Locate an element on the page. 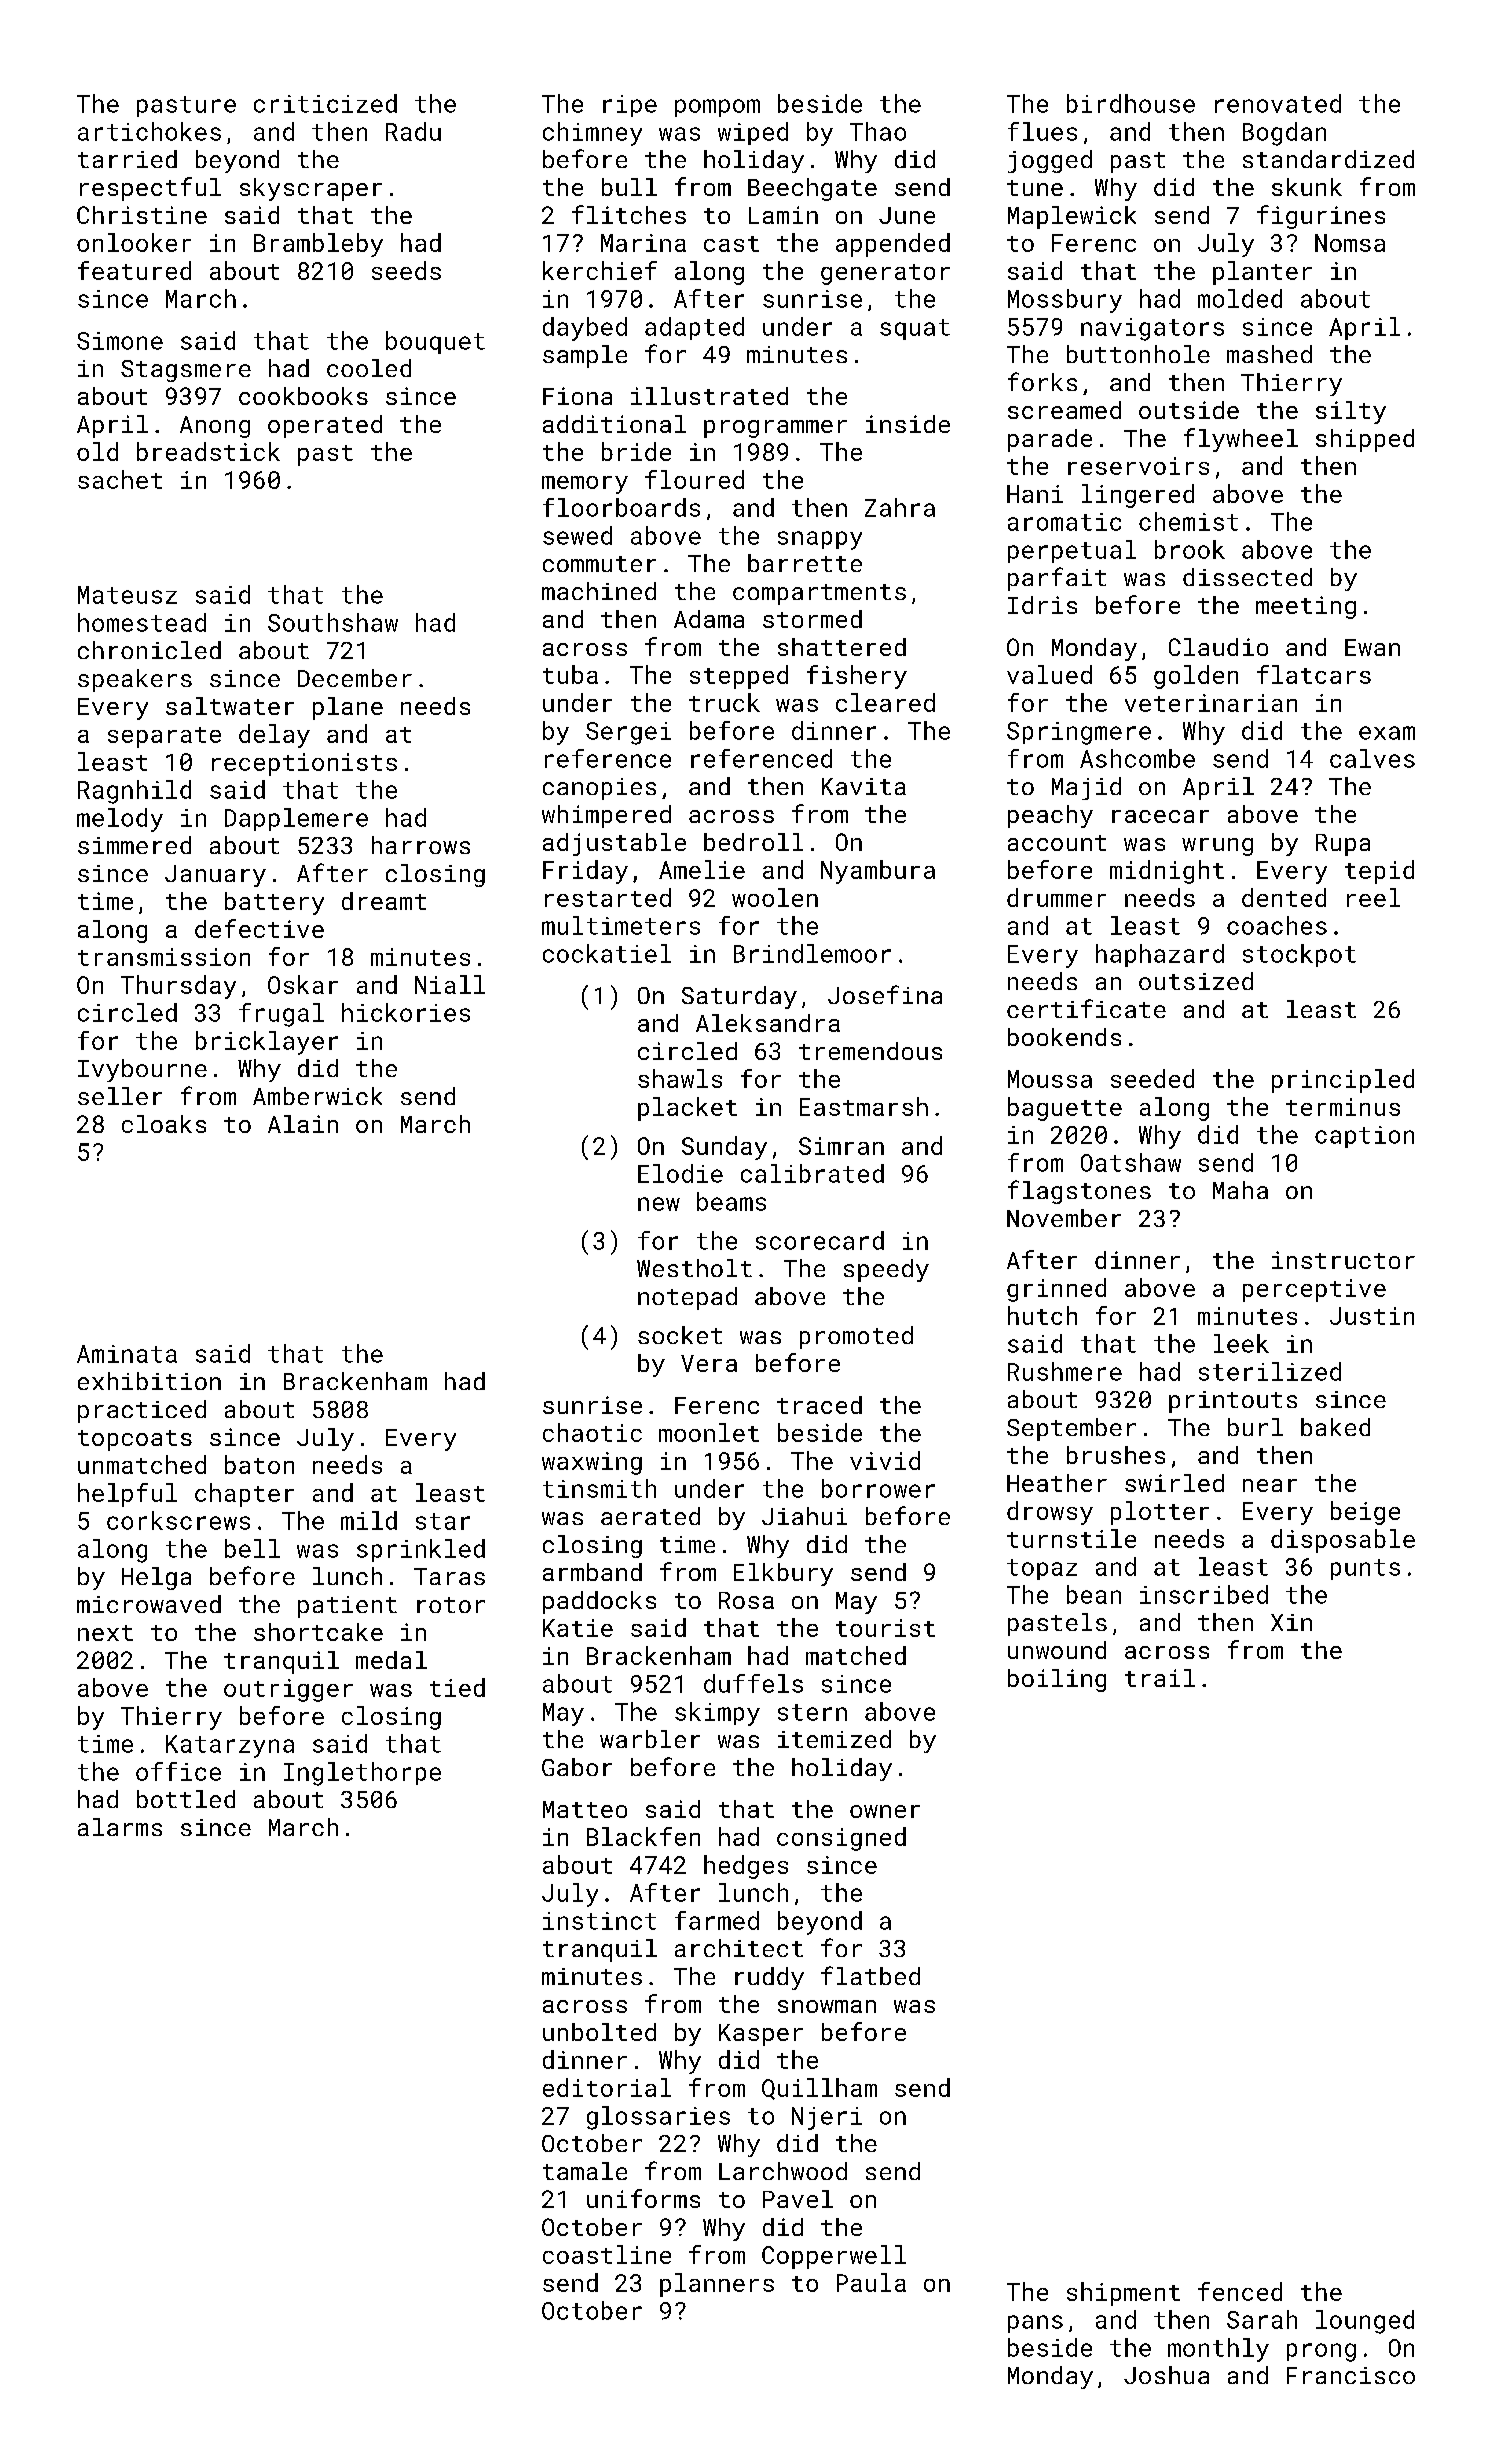 This document has height=2464, width=1496. Blackfen is located at coordinates (643, 1836).
